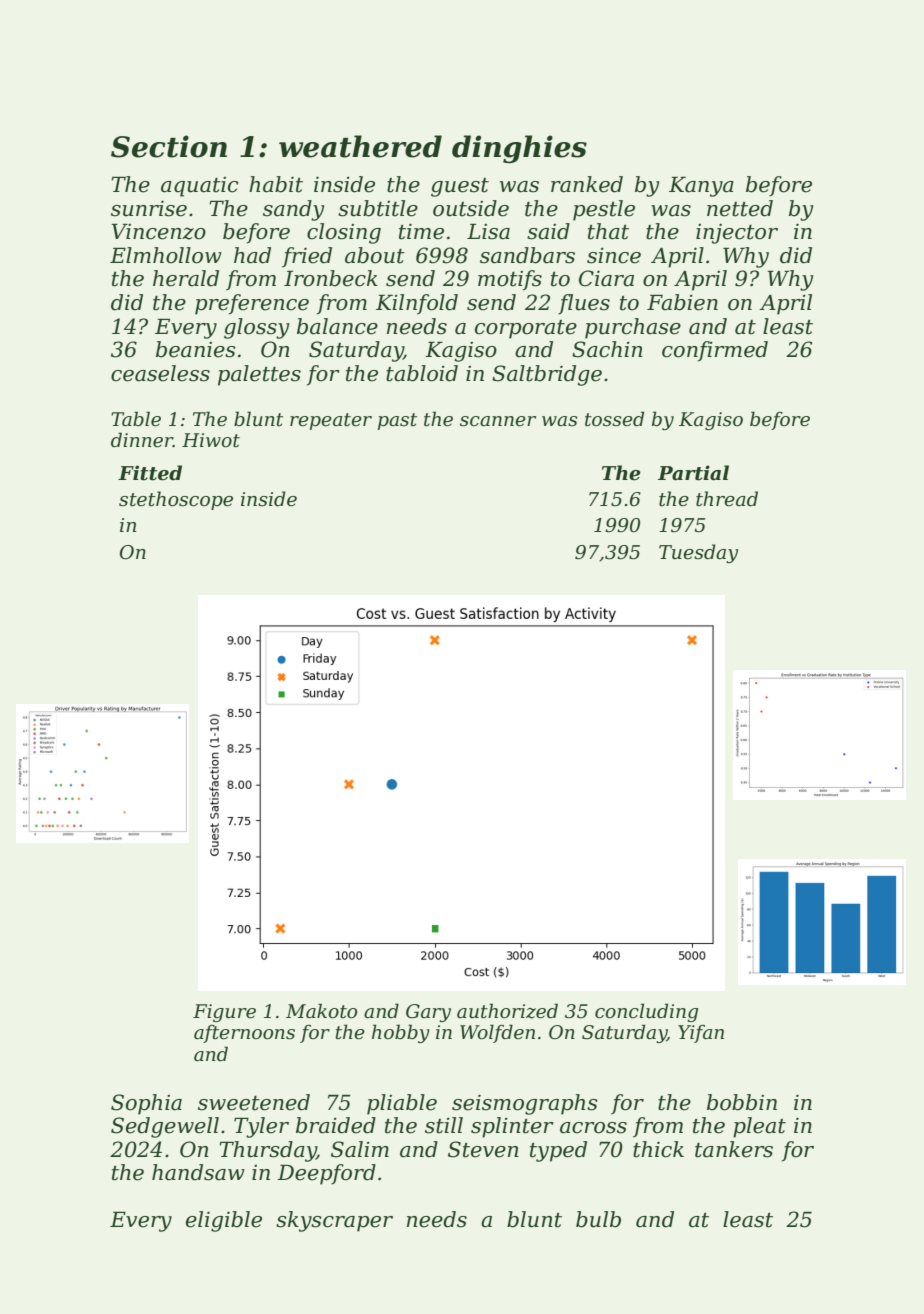  What do you see at coordinates (136, 419) in the image?
I see `Table` at bounding box center [136, 419].
